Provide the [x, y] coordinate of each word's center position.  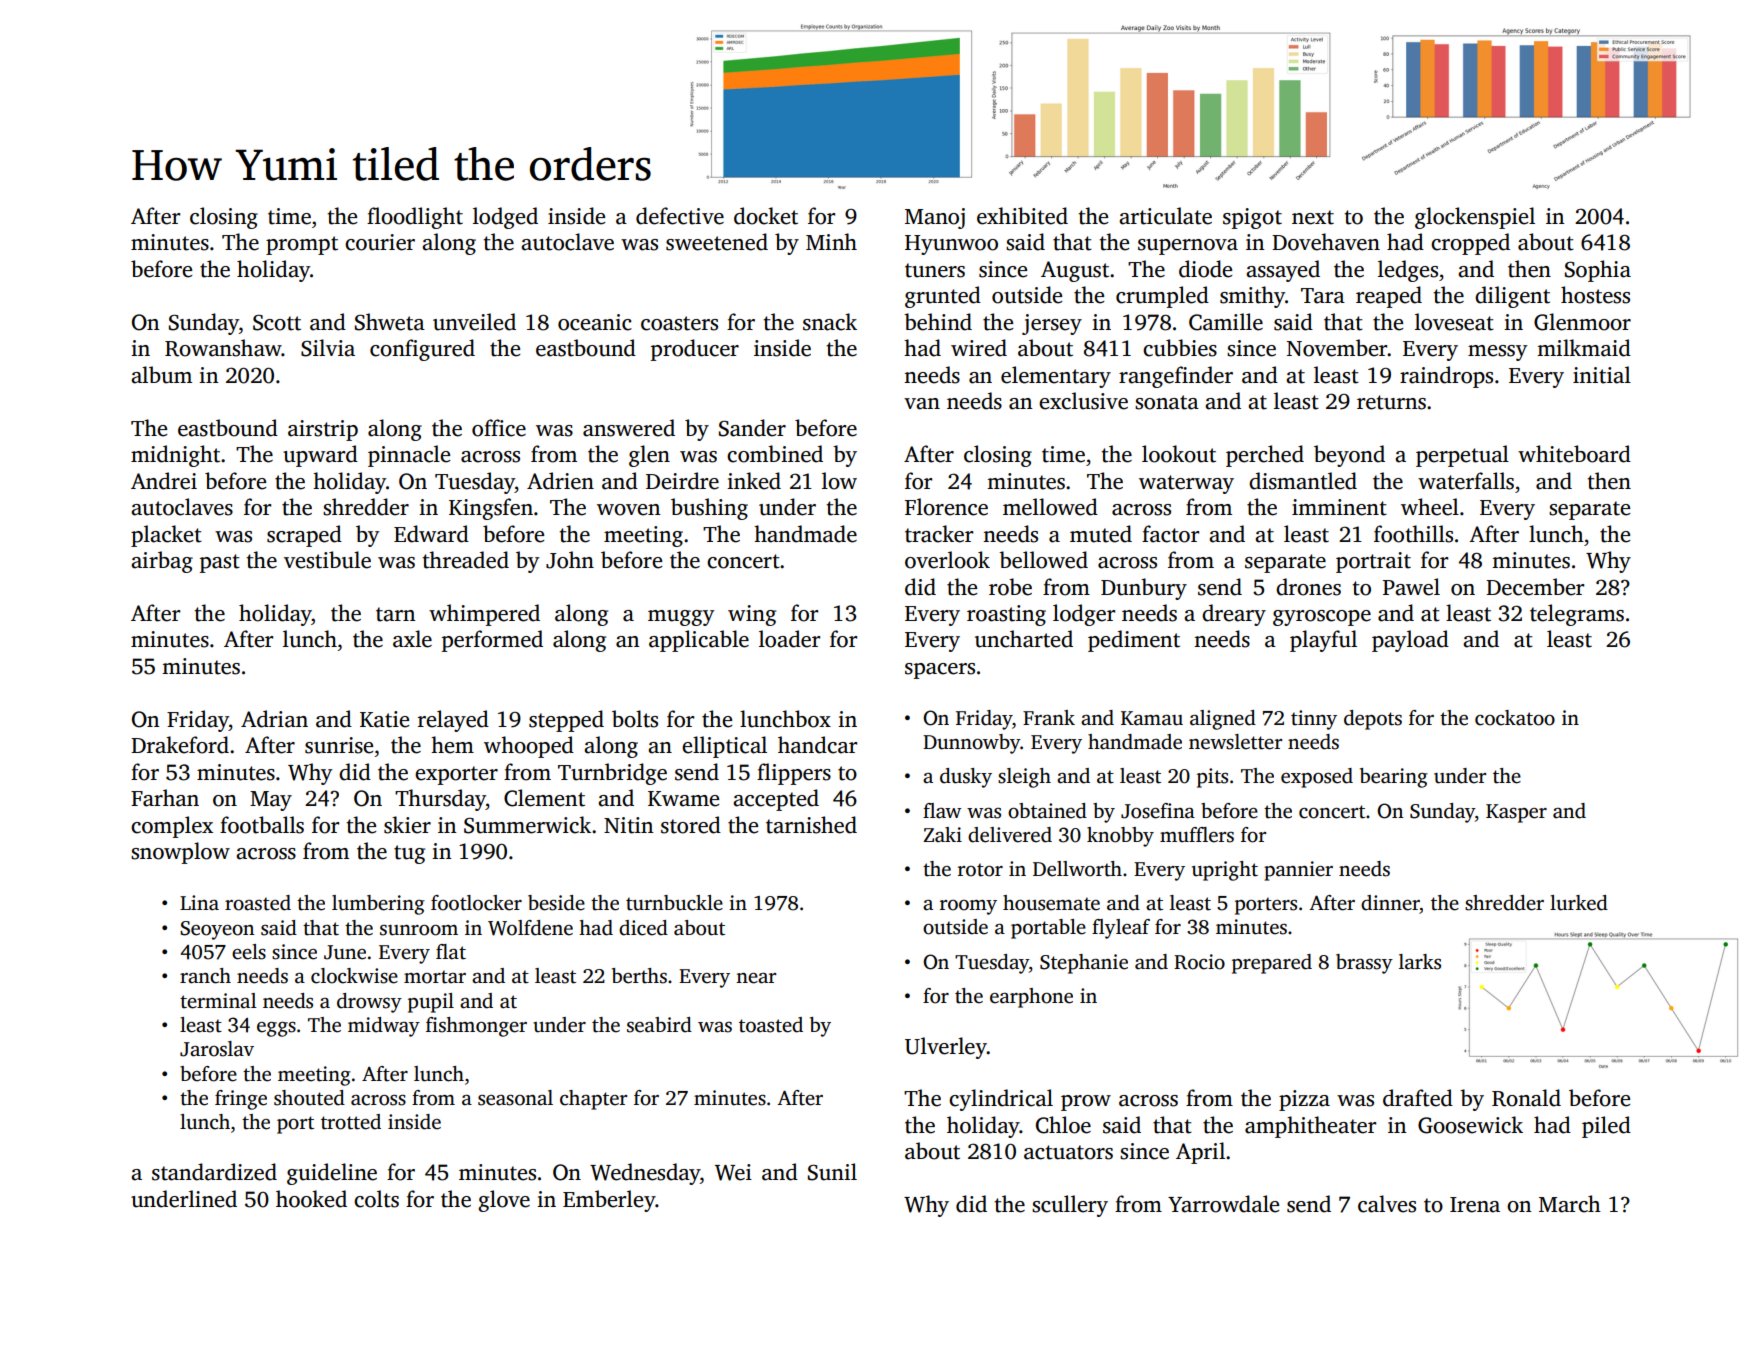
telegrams [1577, 615]
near [756, 978]
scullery [1070, 1206]
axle [412, 639]
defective [680, 216]
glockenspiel [1475, 218]
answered [629, 428]
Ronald [1526, 1098]
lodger [1084, 615]
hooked [311, 1199]
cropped [1470, 244]
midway [384, 1027]
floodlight [415, 218]
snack [830, 322]
